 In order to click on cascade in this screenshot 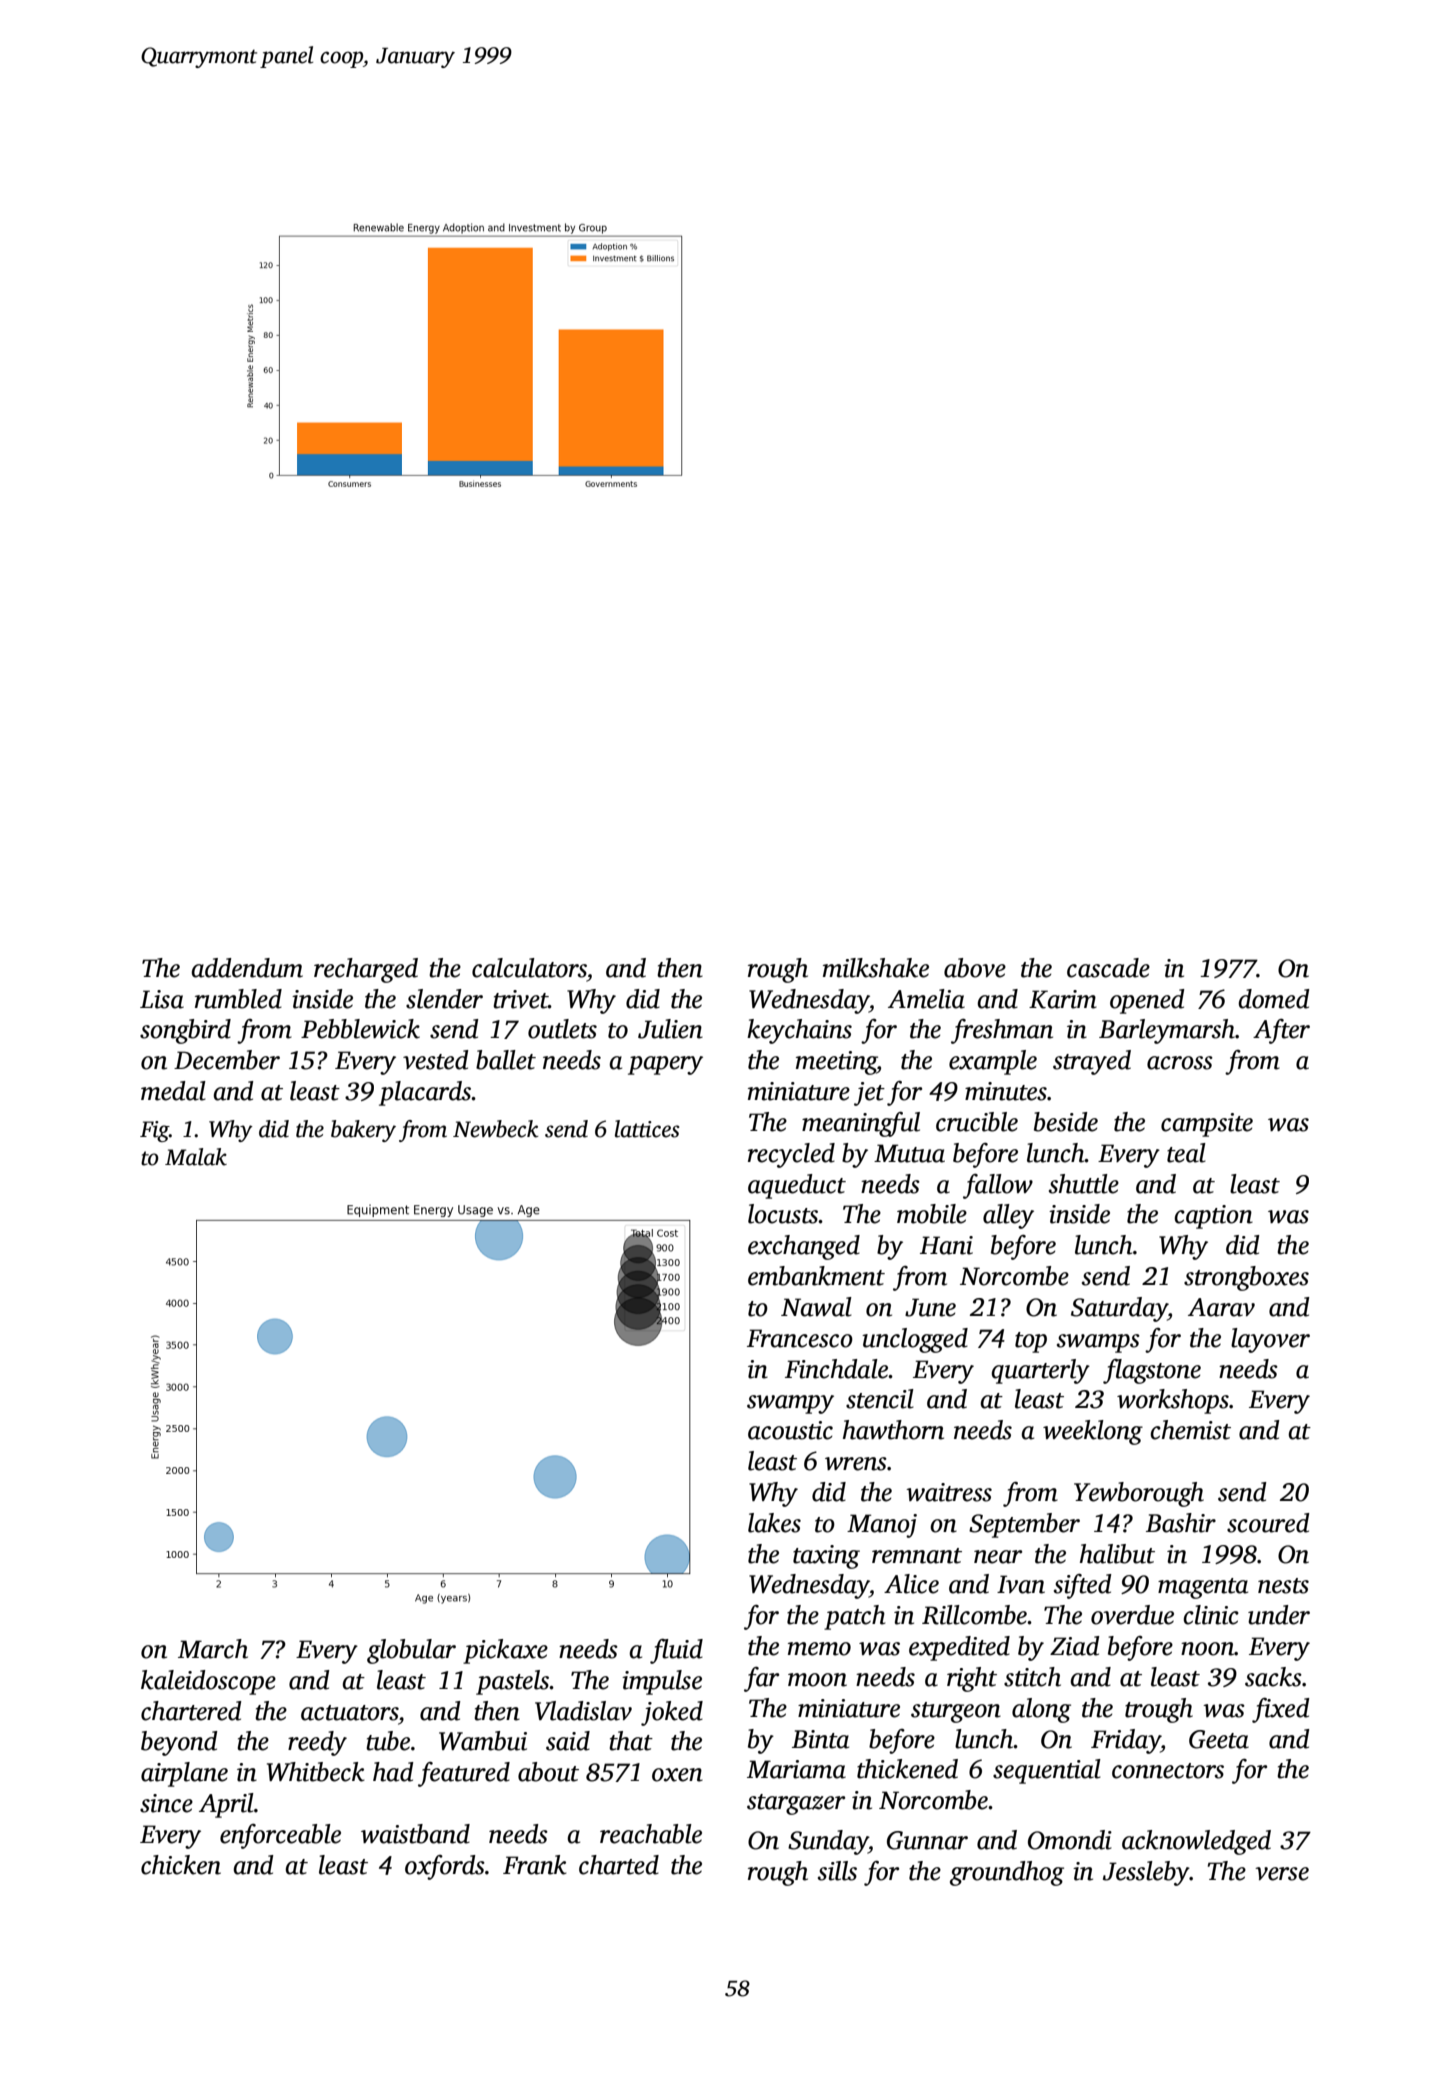, I will do `click(1108, 968)`.
